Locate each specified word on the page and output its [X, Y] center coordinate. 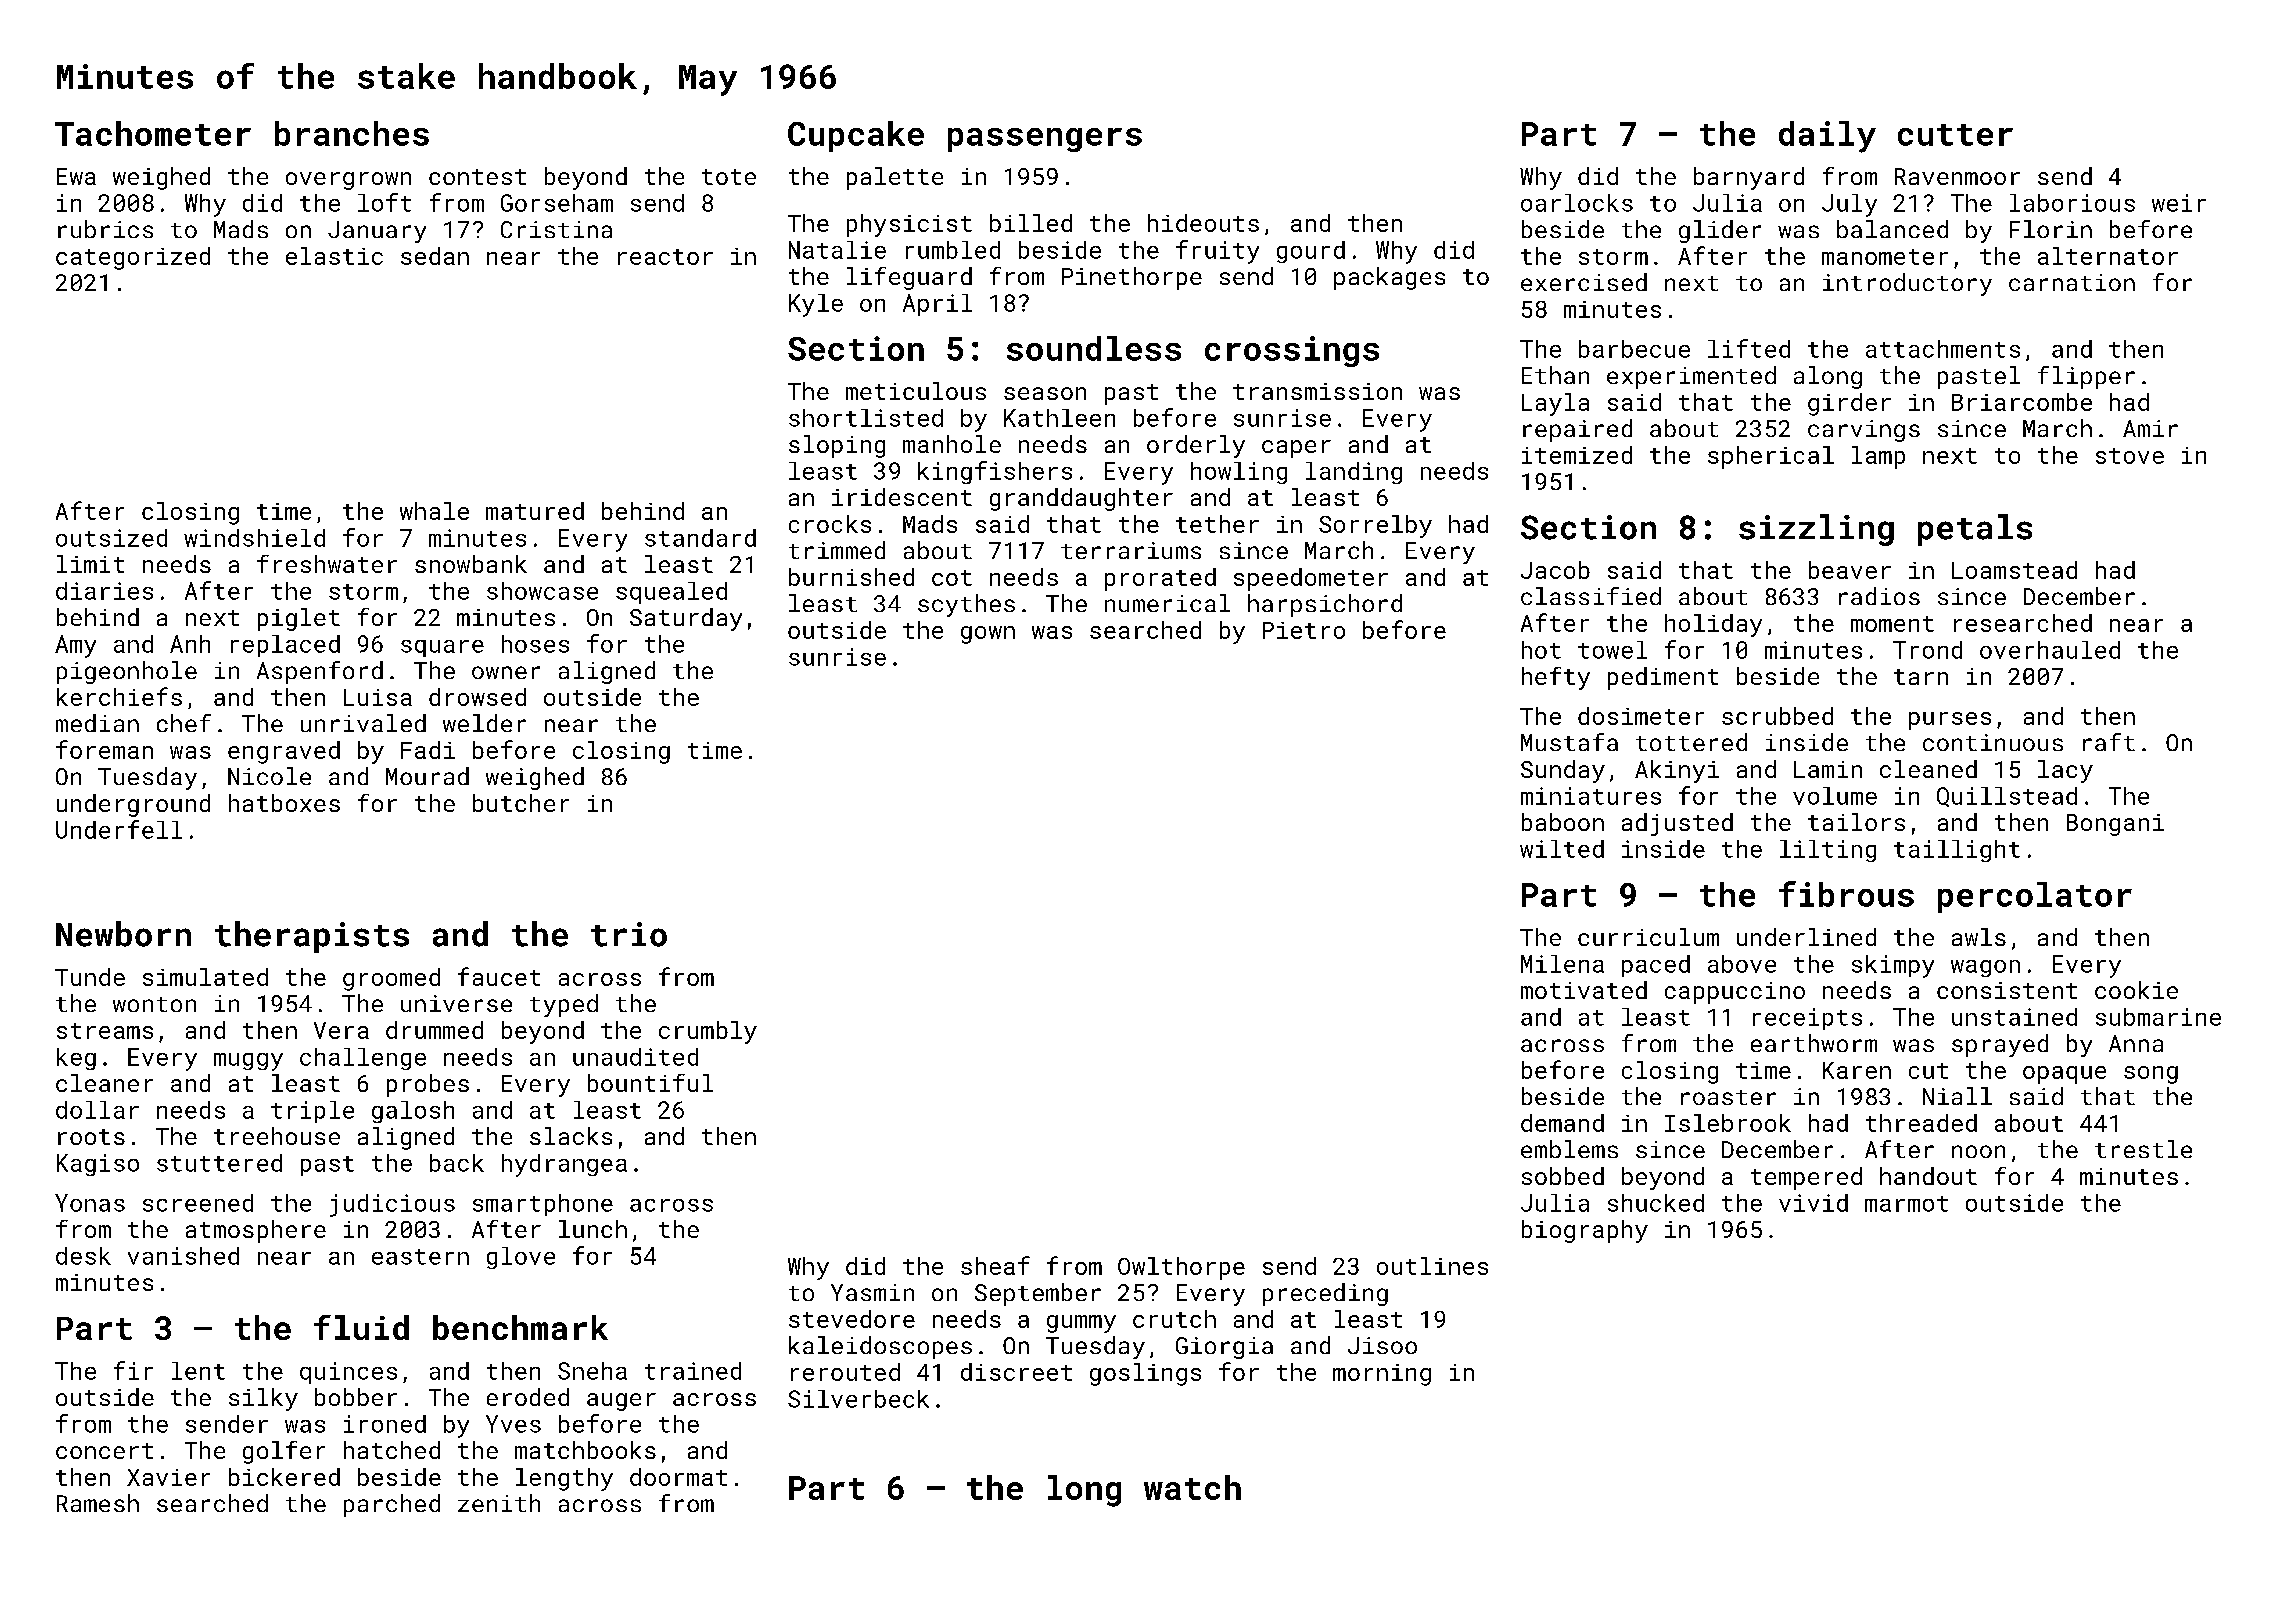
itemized [1577, 455]
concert [104, 1451]
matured [535, 511]
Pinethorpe [1132, 278]
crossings [1292, 351]
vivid [1813, 1203]
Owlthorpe [1181, 1268]
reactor [665, 257]
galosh [413, 1112]
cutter [1955, 135]
